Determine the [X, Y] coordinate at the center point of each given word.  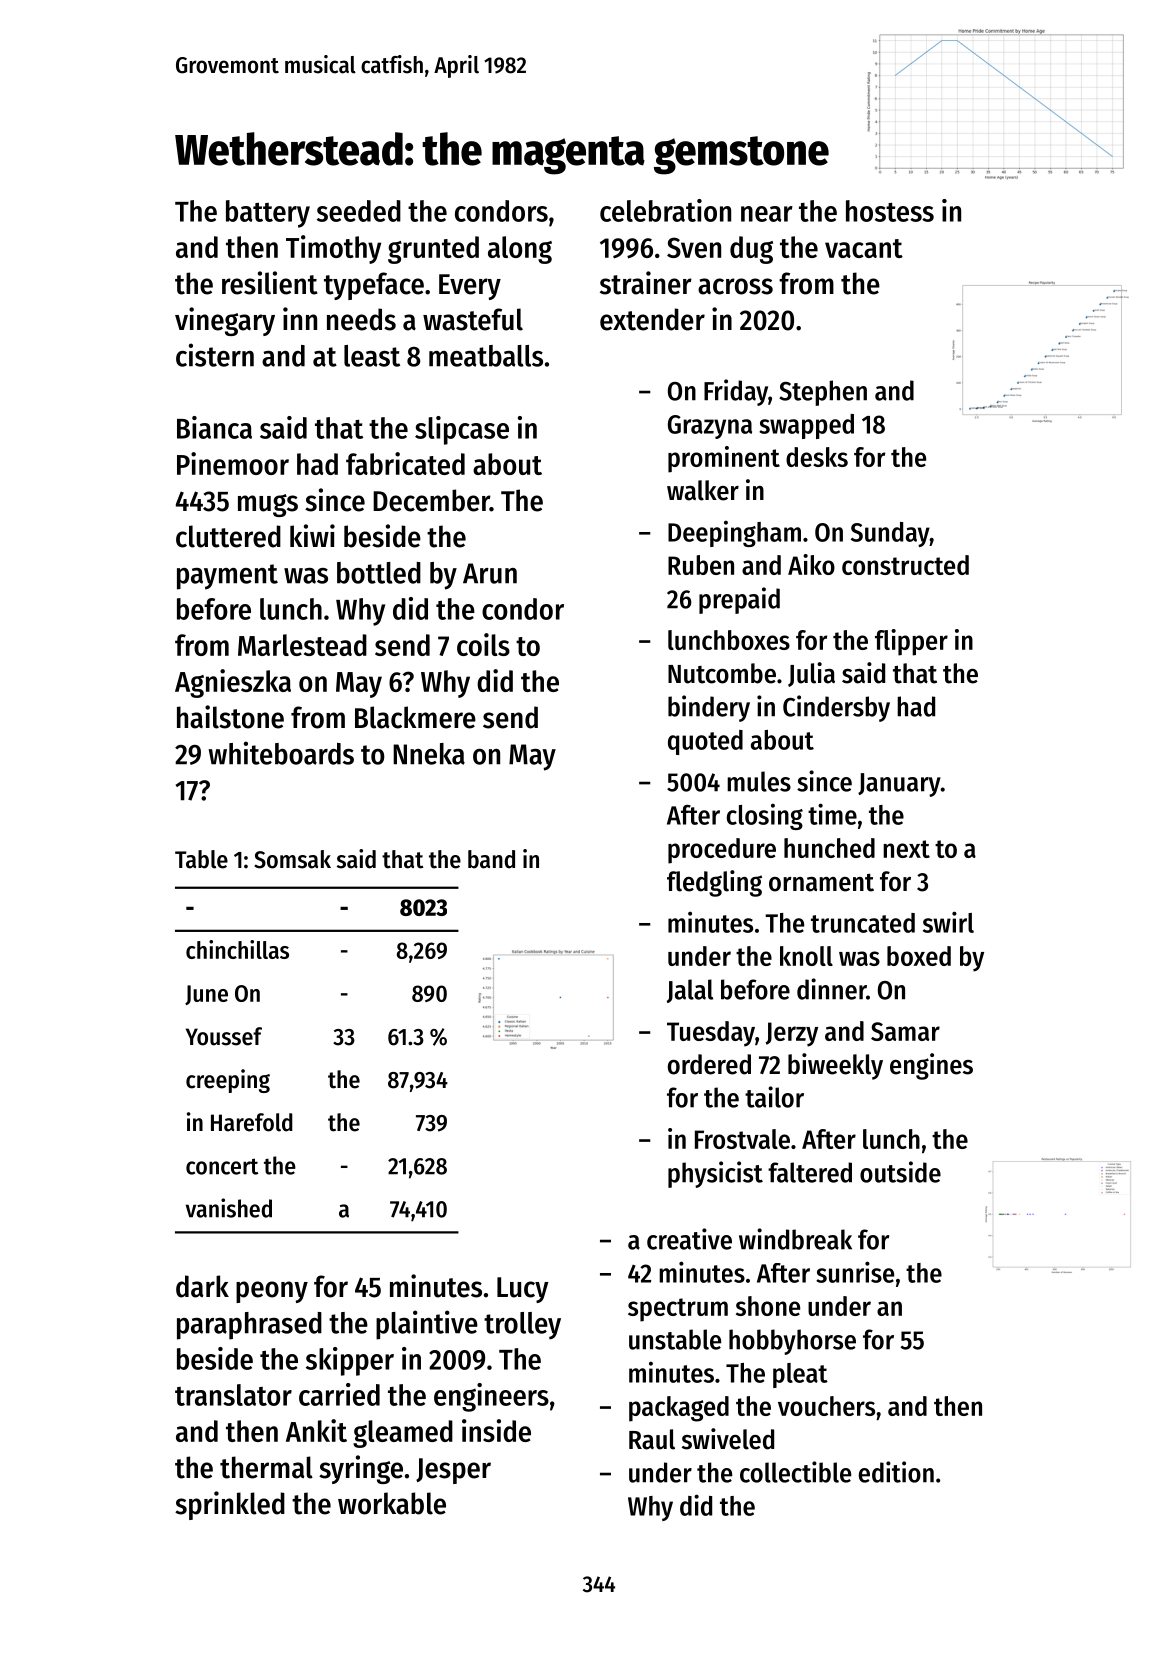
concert [222, 1166]
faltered [810, 1172]
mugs [268, 505]
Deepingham [734, 533]
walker [703, 490]
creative [689, 1239]
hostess [890, 211]
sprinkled [230, 1505]
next [906, 849]
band [491, 859]
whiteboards [281, 753]
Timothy [333, 249]
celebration [665, 210]
